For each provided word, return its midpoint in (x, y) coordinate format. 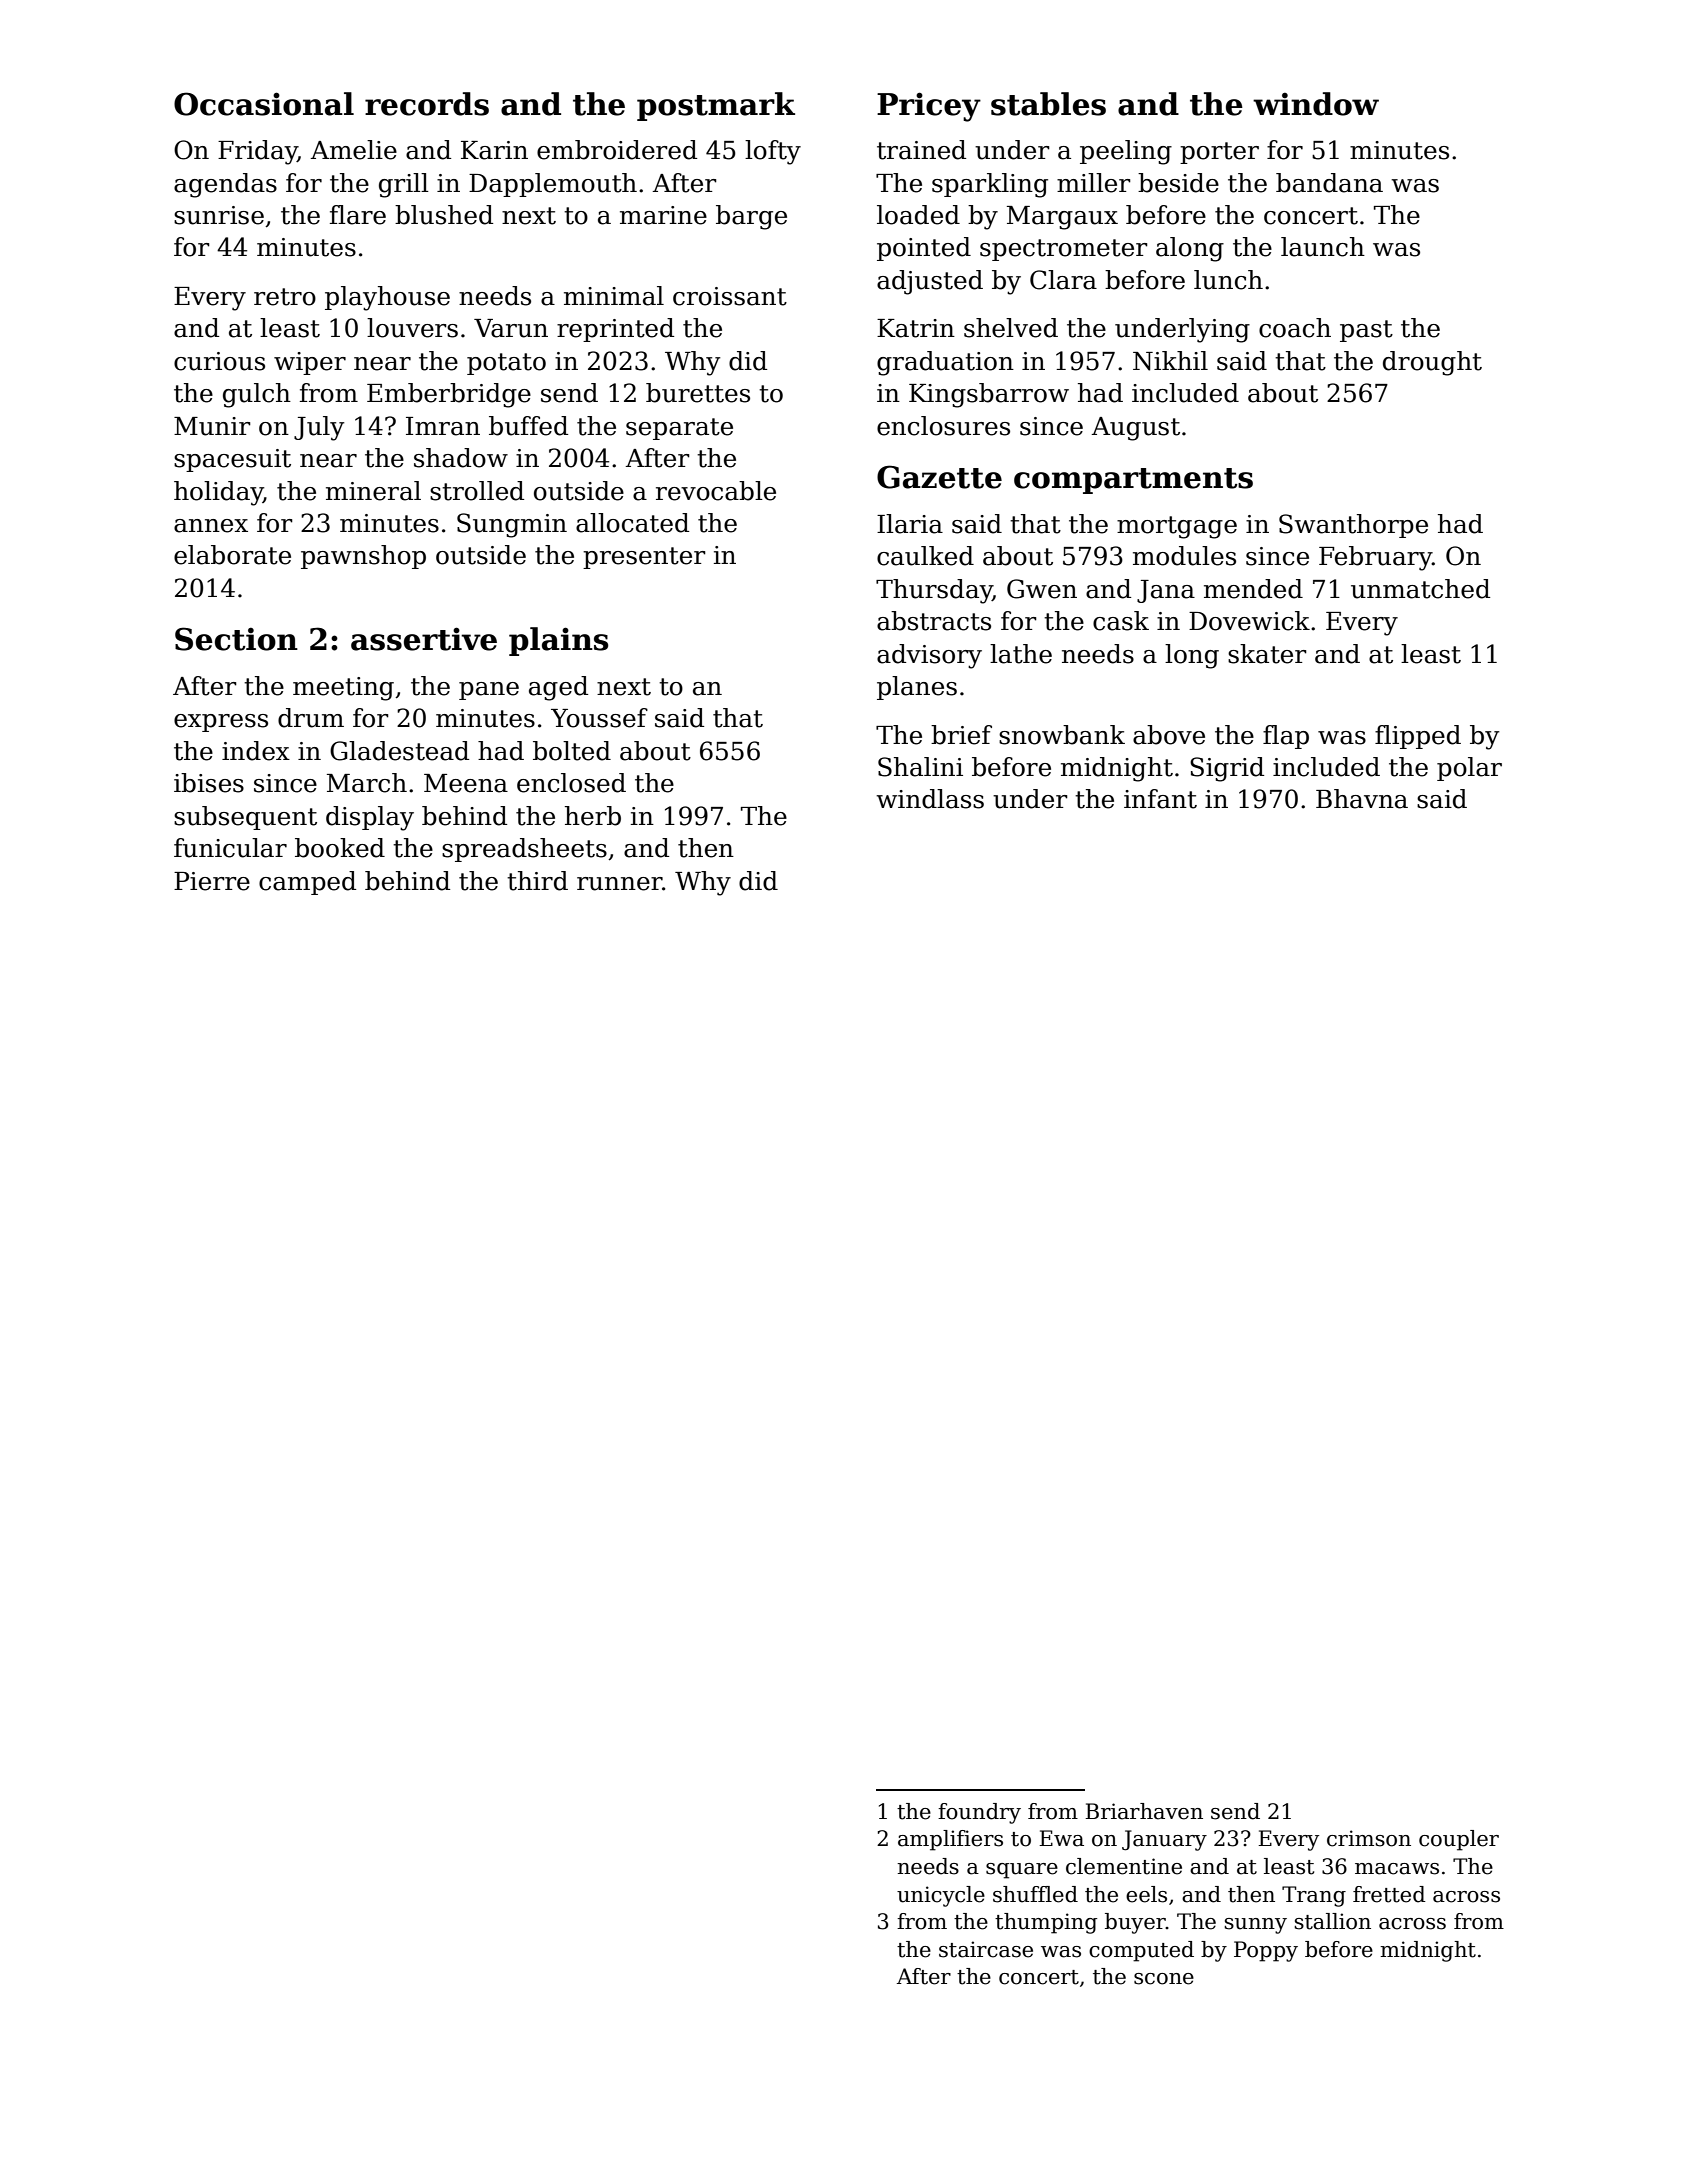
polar (1469, 769)
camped (307, 883)
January (1164, 1840)
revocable (716, 491)
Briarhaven (1144, 1811)
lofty (773, 152)
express (221, 723)
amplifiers (950, 1840)
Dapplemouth (553, 185)
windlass (930, 799)
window (1316, 104)
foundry (979, 1813)
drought (1432, 363)
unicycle (941, 1896)
